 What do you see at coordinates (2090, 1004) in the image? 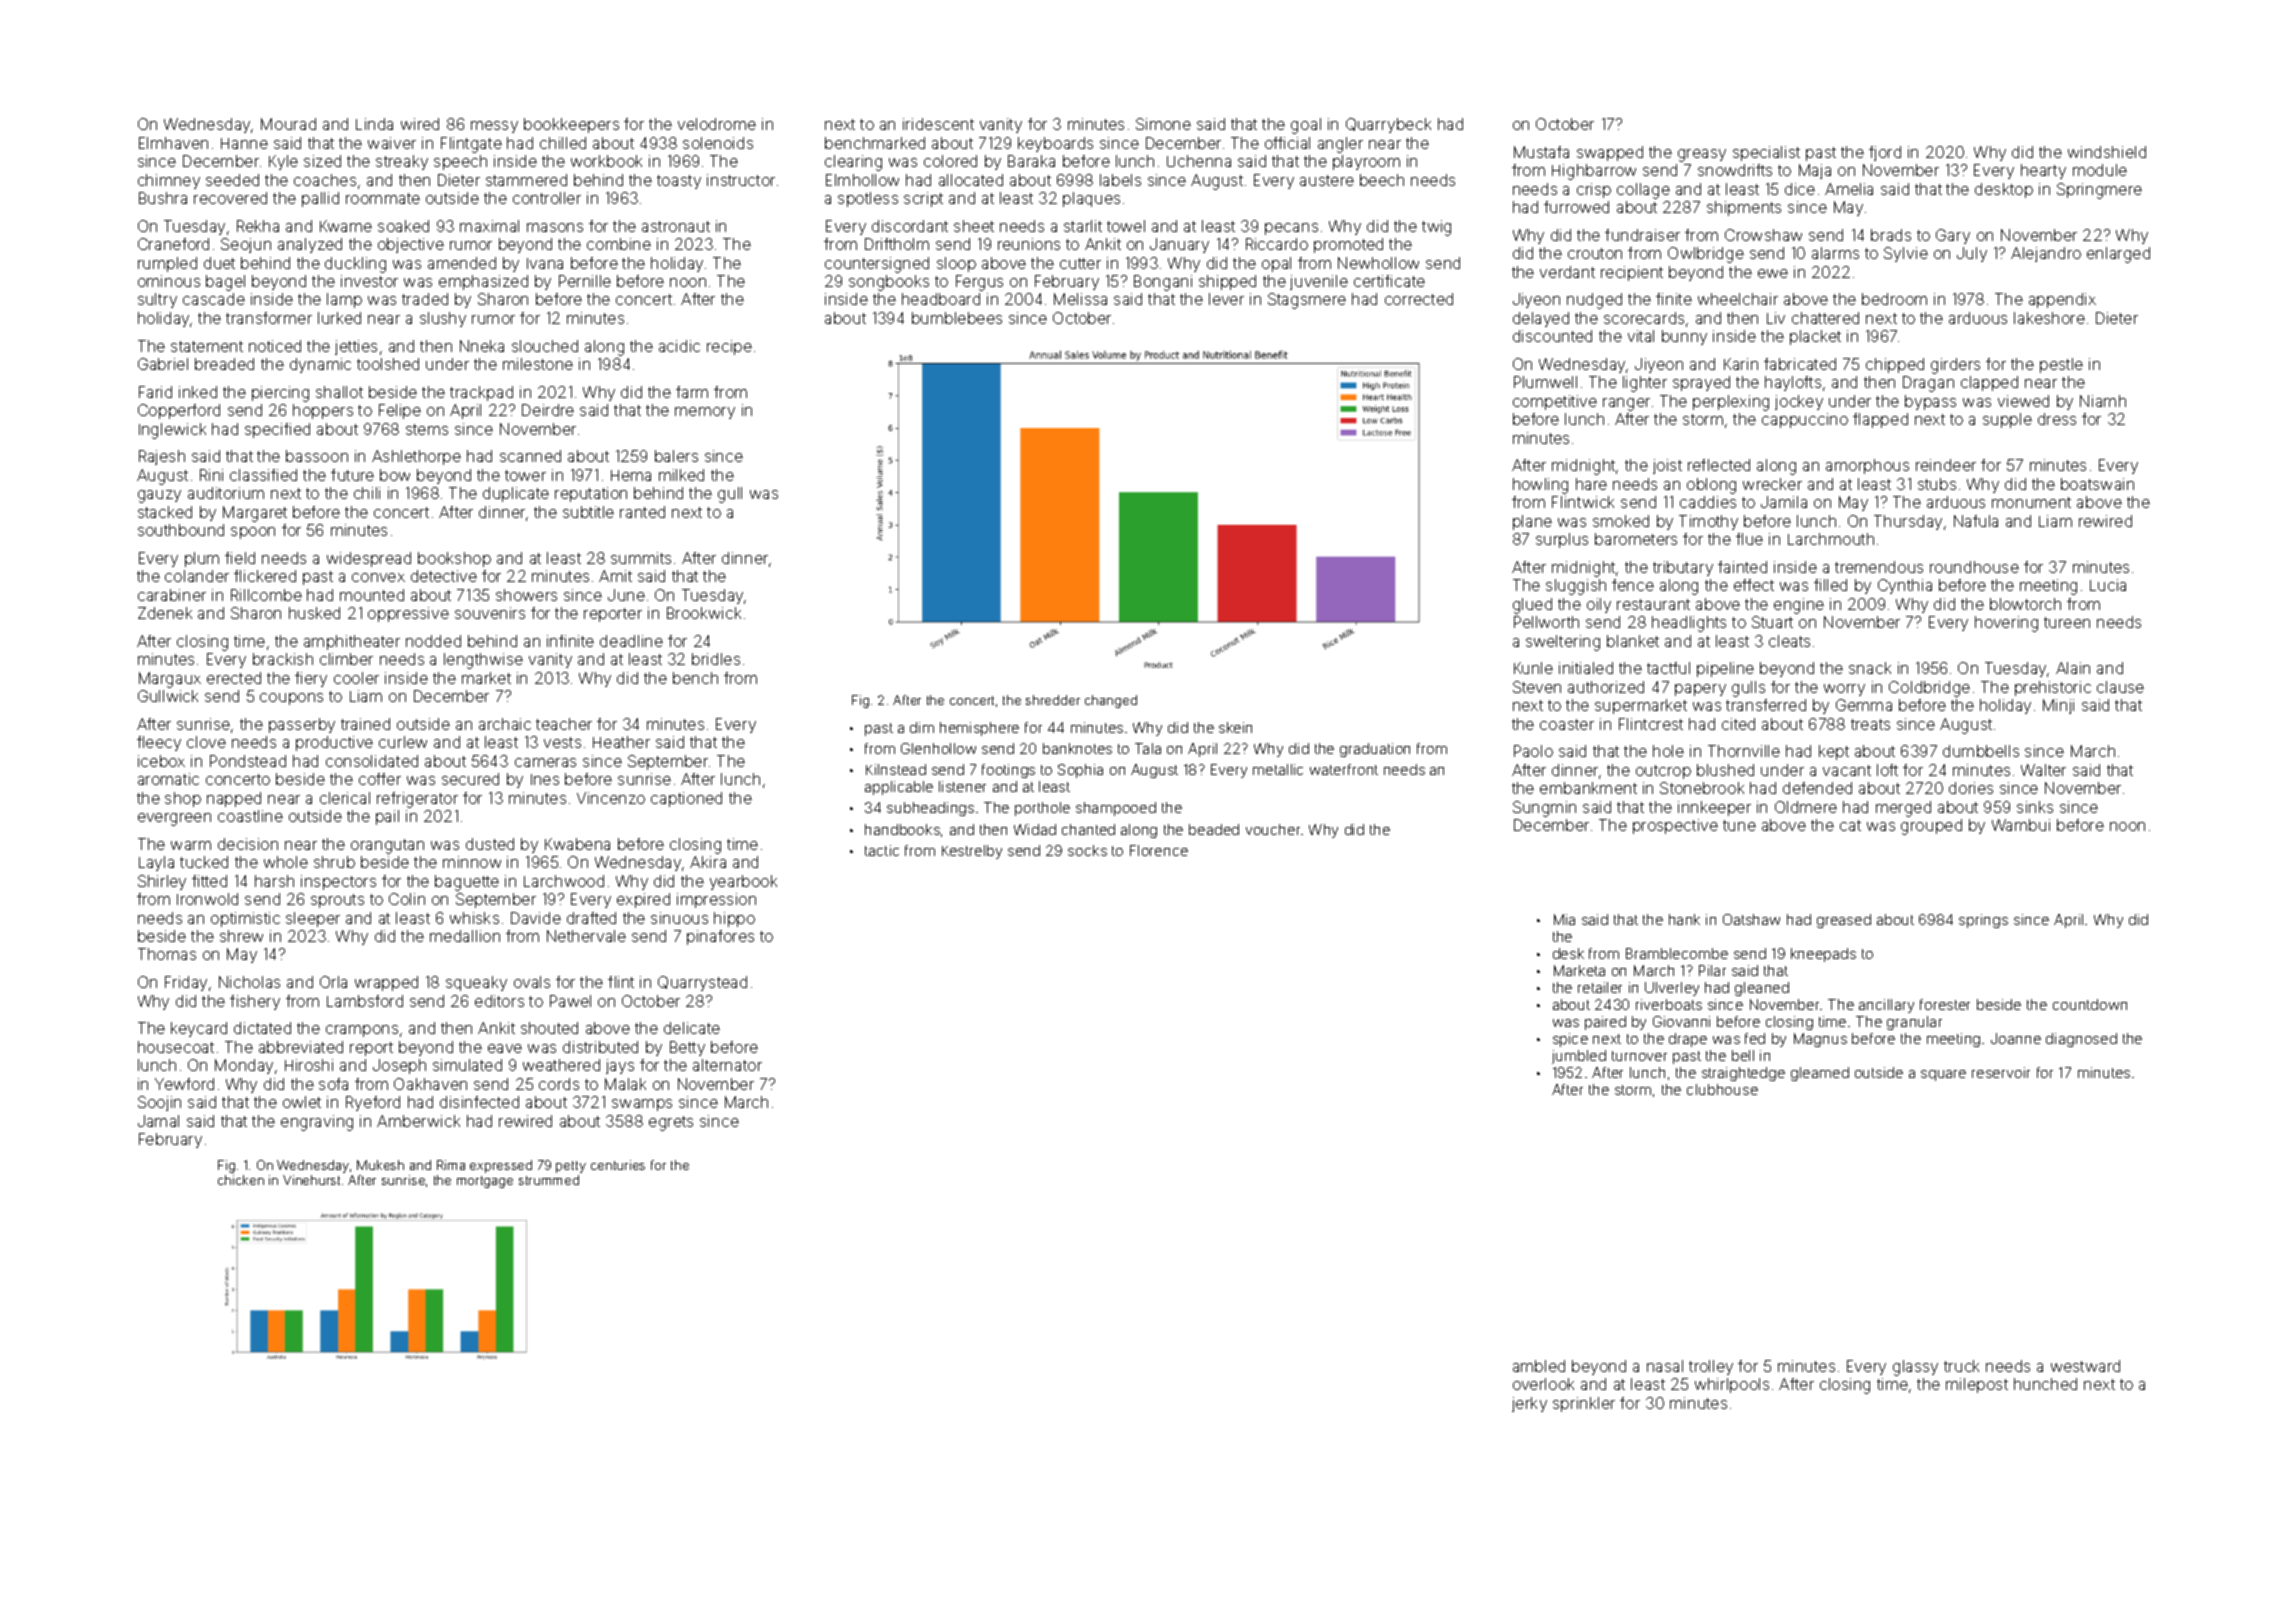
I see `countdown` at bounding box center [2090, 1004].
